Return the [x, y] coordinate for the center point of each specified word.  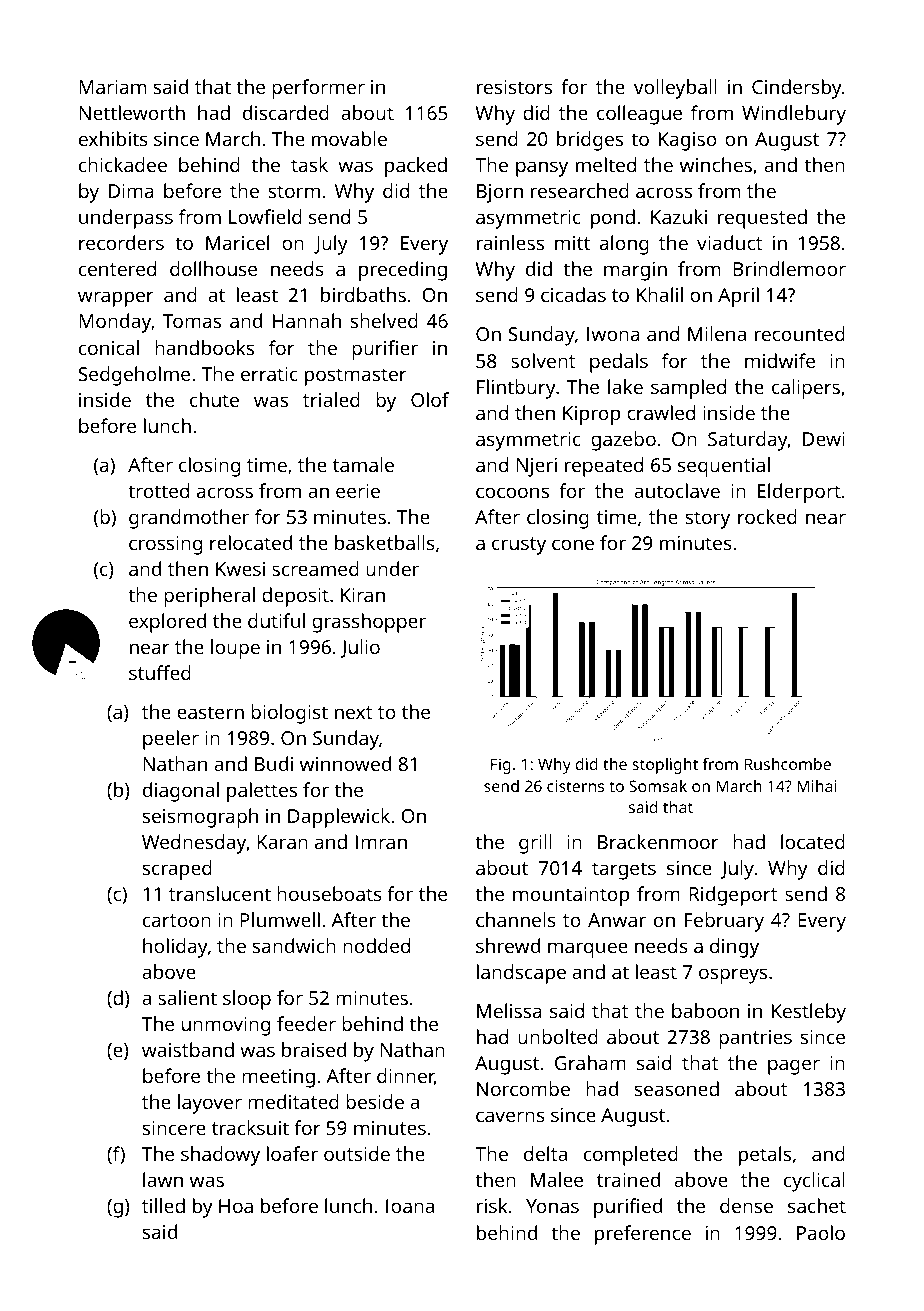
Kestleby [809, 1013]
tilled [163, 1205]
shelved [384, 320]
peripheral [209, 597]
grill [535, 844]
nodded [376, 945]
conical [109, 347]
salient [187, 997]
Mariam [112, 87]
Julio [360, 648]
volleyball [675, 89]
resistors [514, 87]
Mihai [817, 786]
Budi [274, 763]
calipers [806, 389]
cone [573, 544]
